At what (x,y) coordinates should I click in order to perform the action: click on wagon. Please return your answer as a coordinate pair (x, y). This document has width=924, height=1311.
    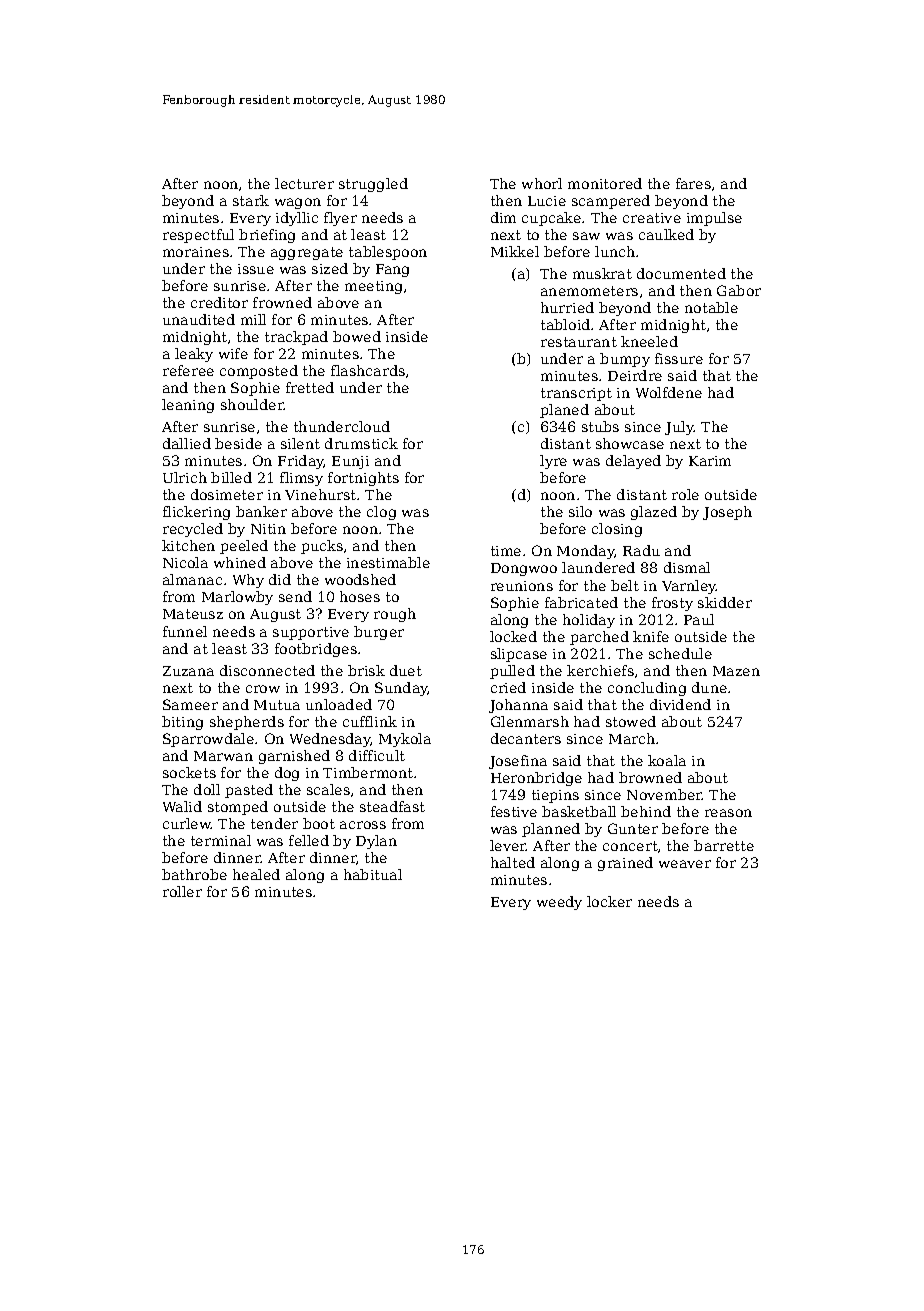
    Looking at the image, I should click on (298, 203).
